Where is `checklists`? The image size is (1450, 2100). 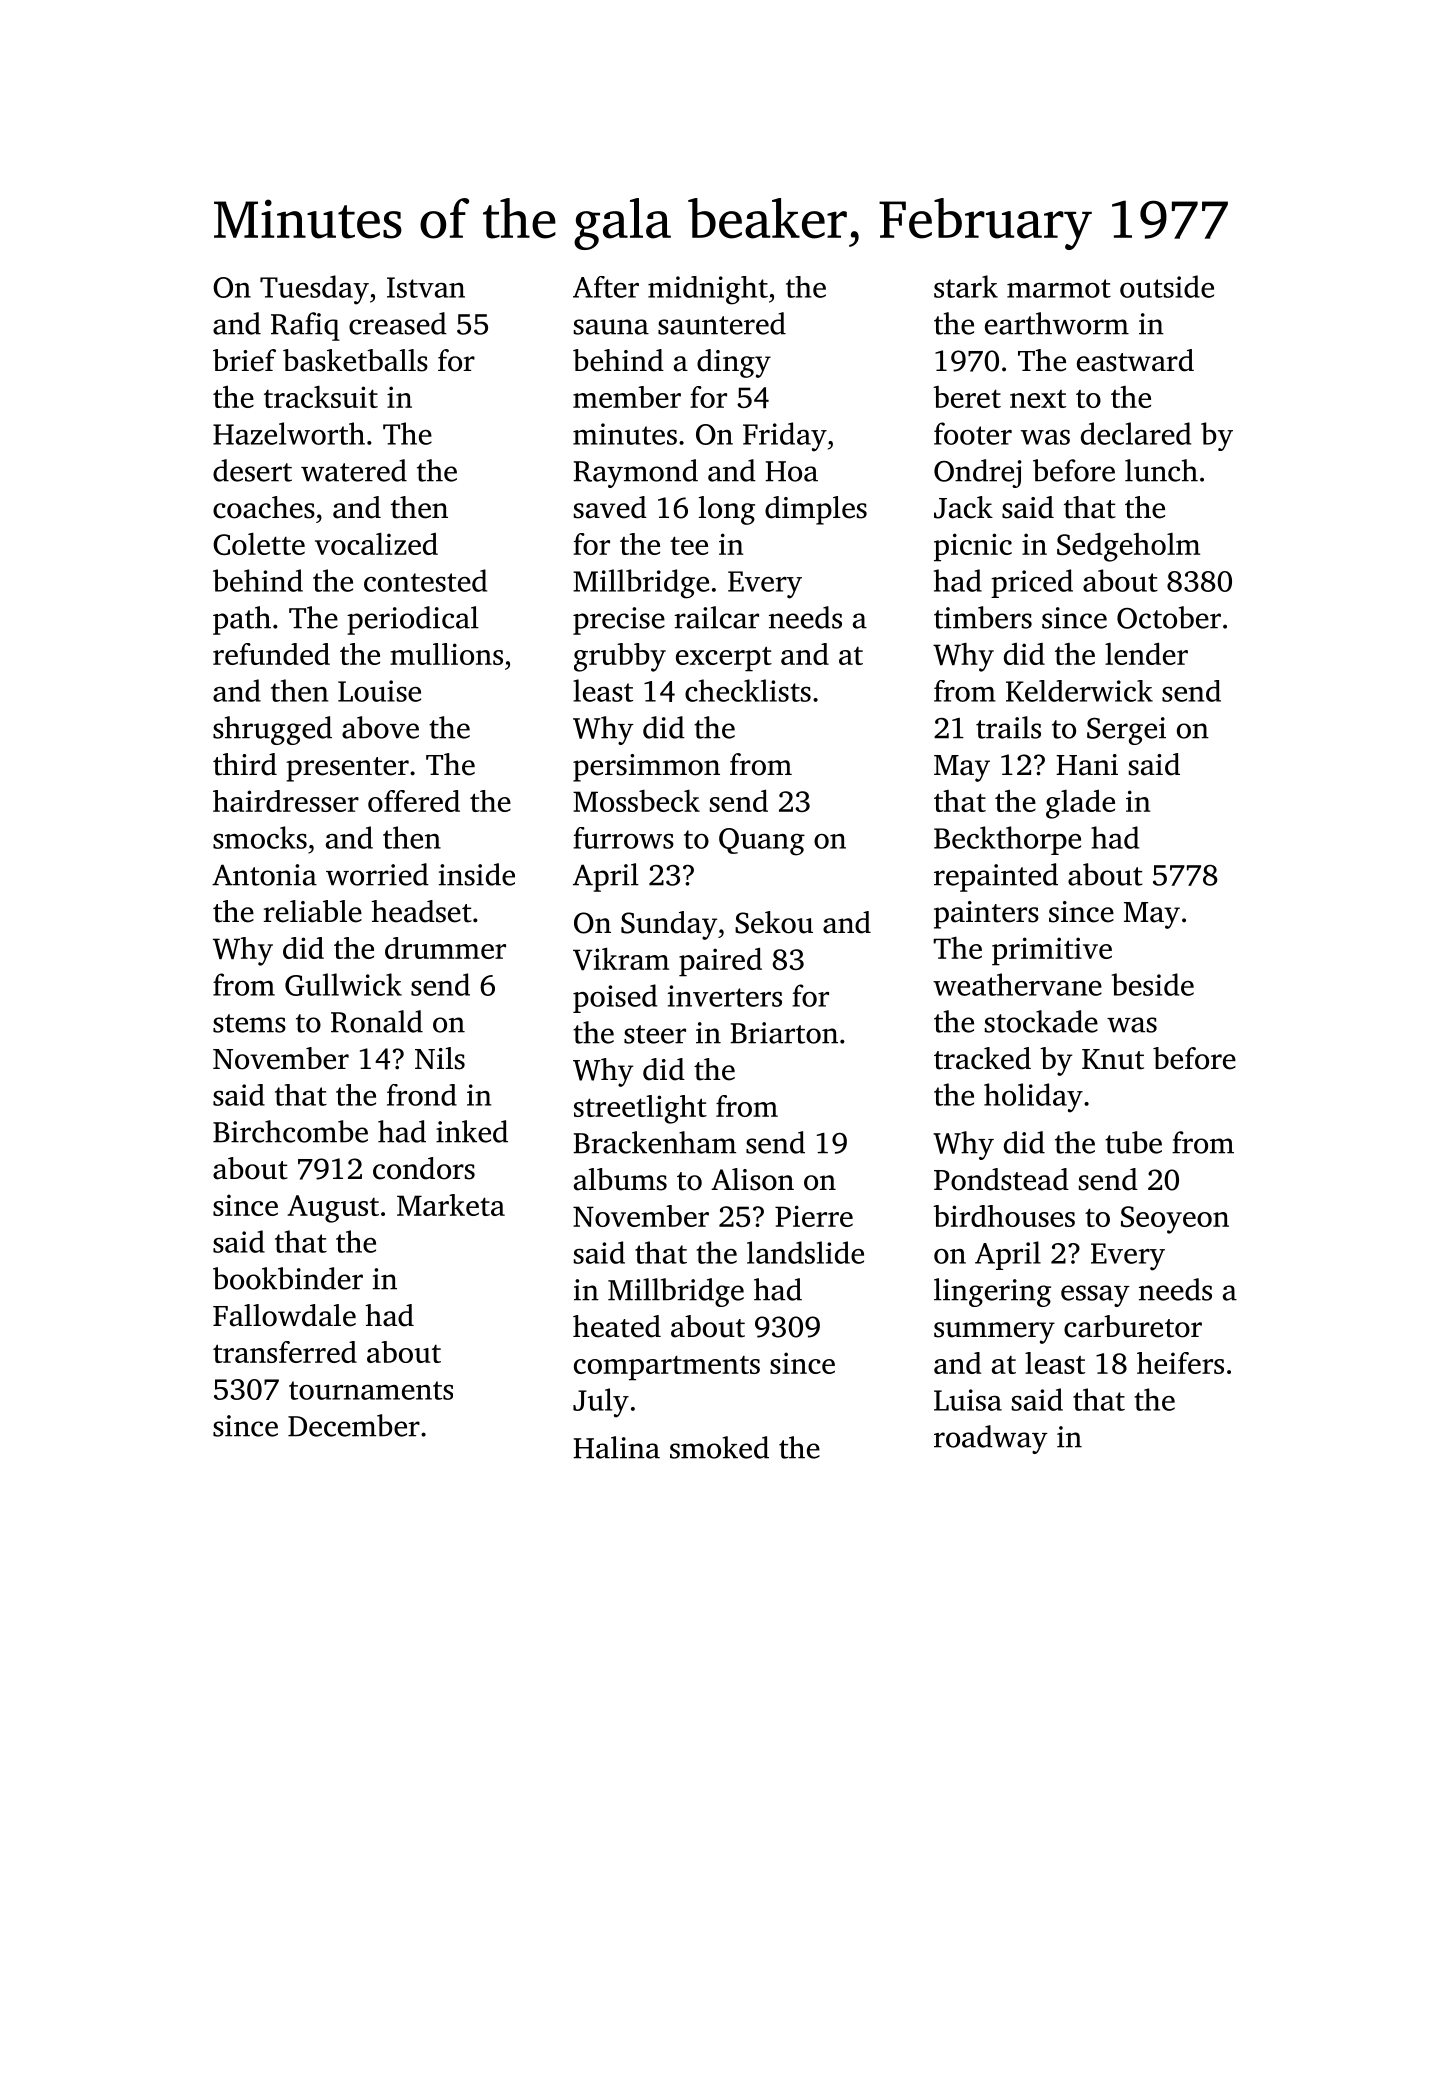
checklists is located at coordinates (748, 690).
